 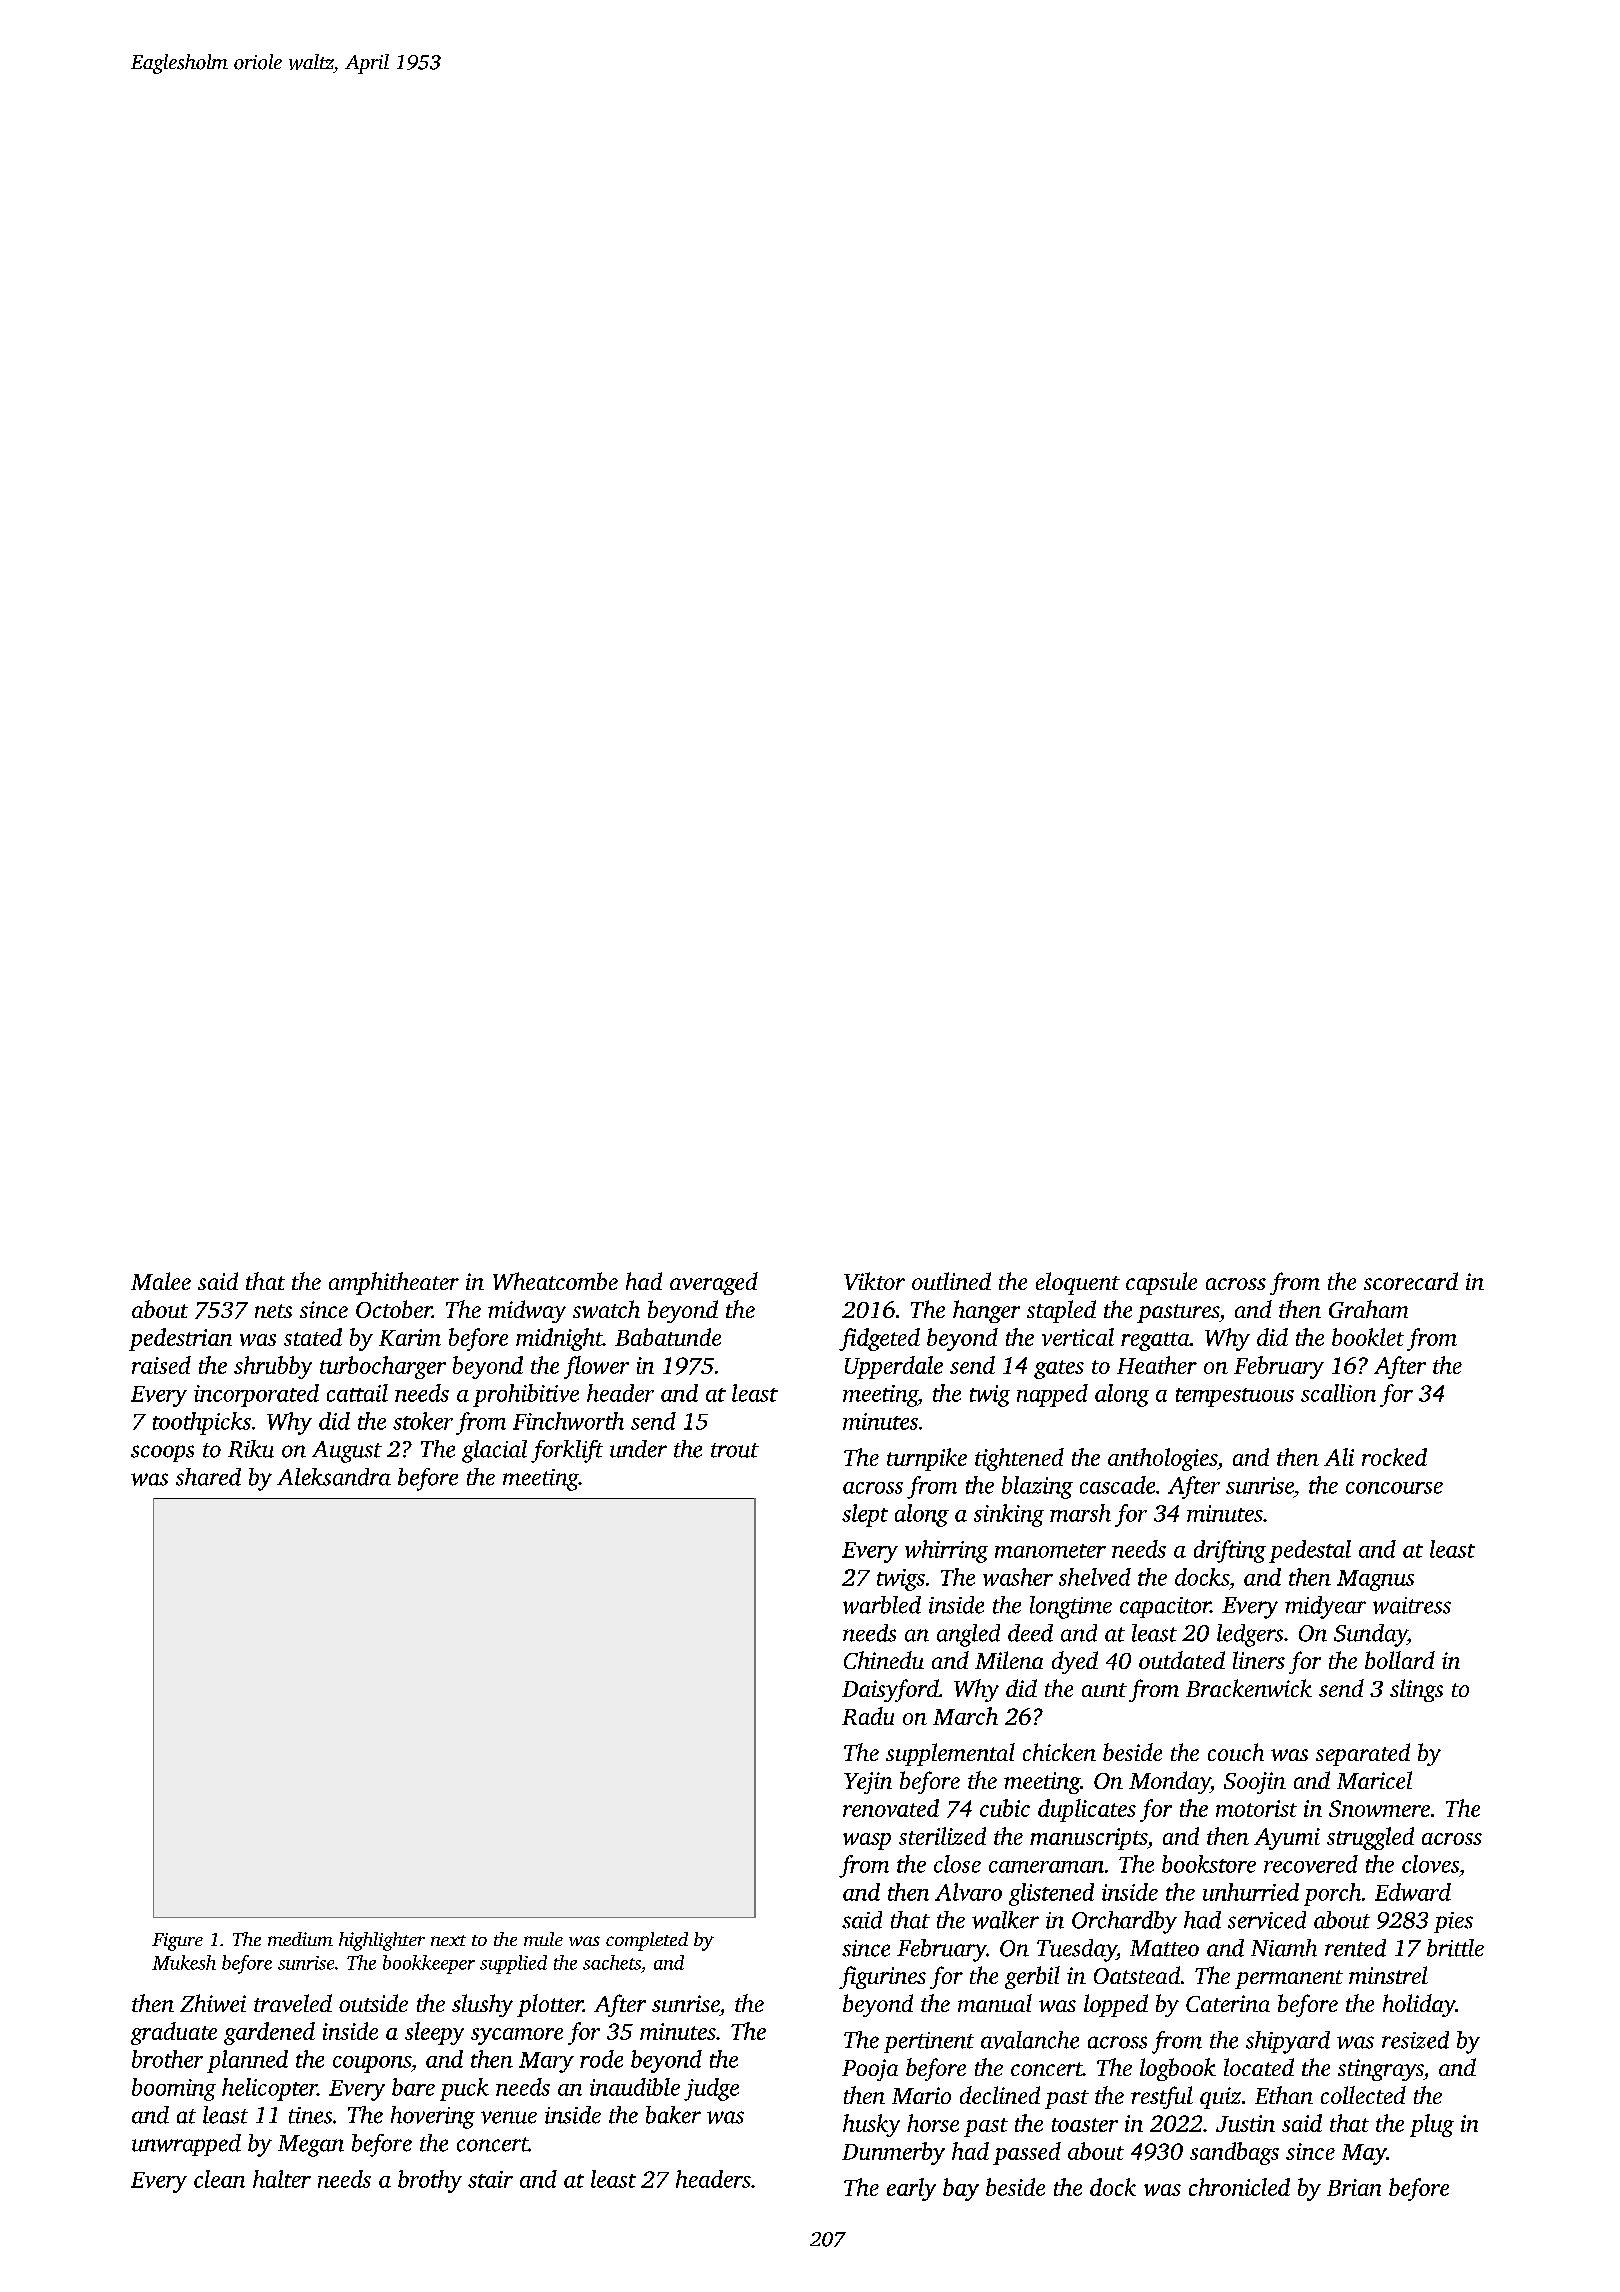 I want to click on pedestrian, so click(x=180, y=1339).
